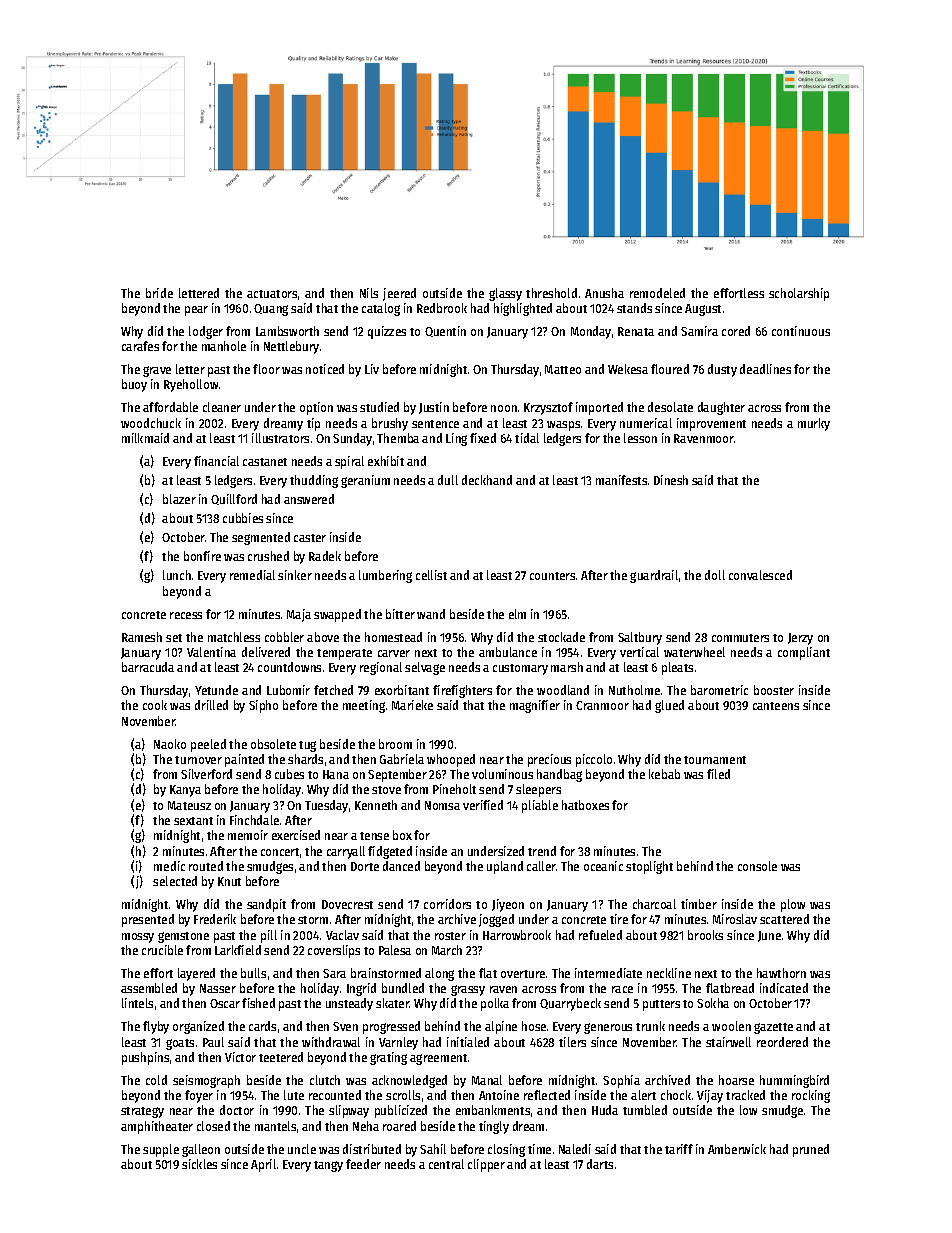 Image resolution: width=952 pixels, height=1233 pixels. I want to click on manifests, so click(621, 480).
